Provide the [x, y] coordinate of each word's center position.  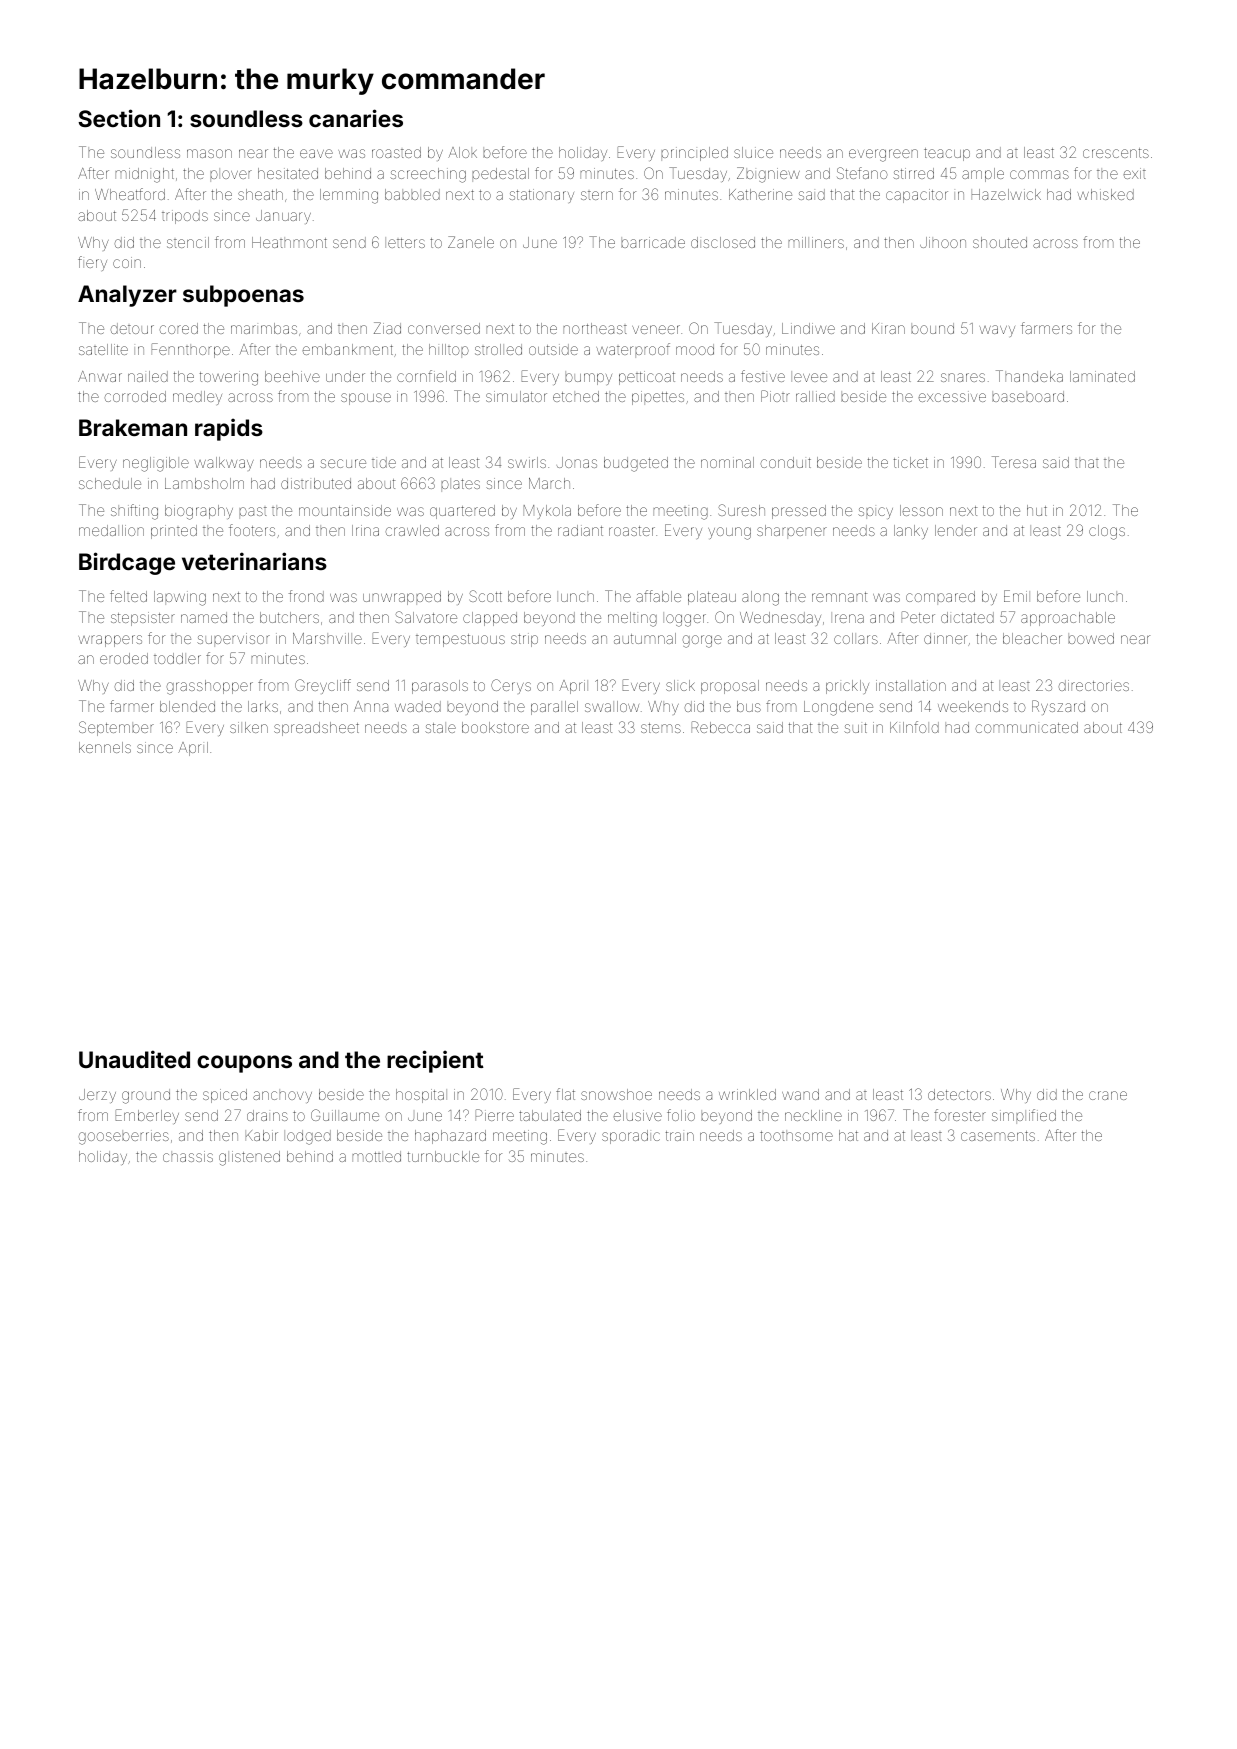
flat [565, 1094]
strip [524, 640]
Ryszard [1058, 707]
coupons [244, 1064]
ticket [911, 462]
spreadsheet [316, 729]
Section [119, 118]
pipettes [658, 398]
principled [694, 154]
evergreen [883, 155]
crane [1108, 1095]
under [345, 376]
